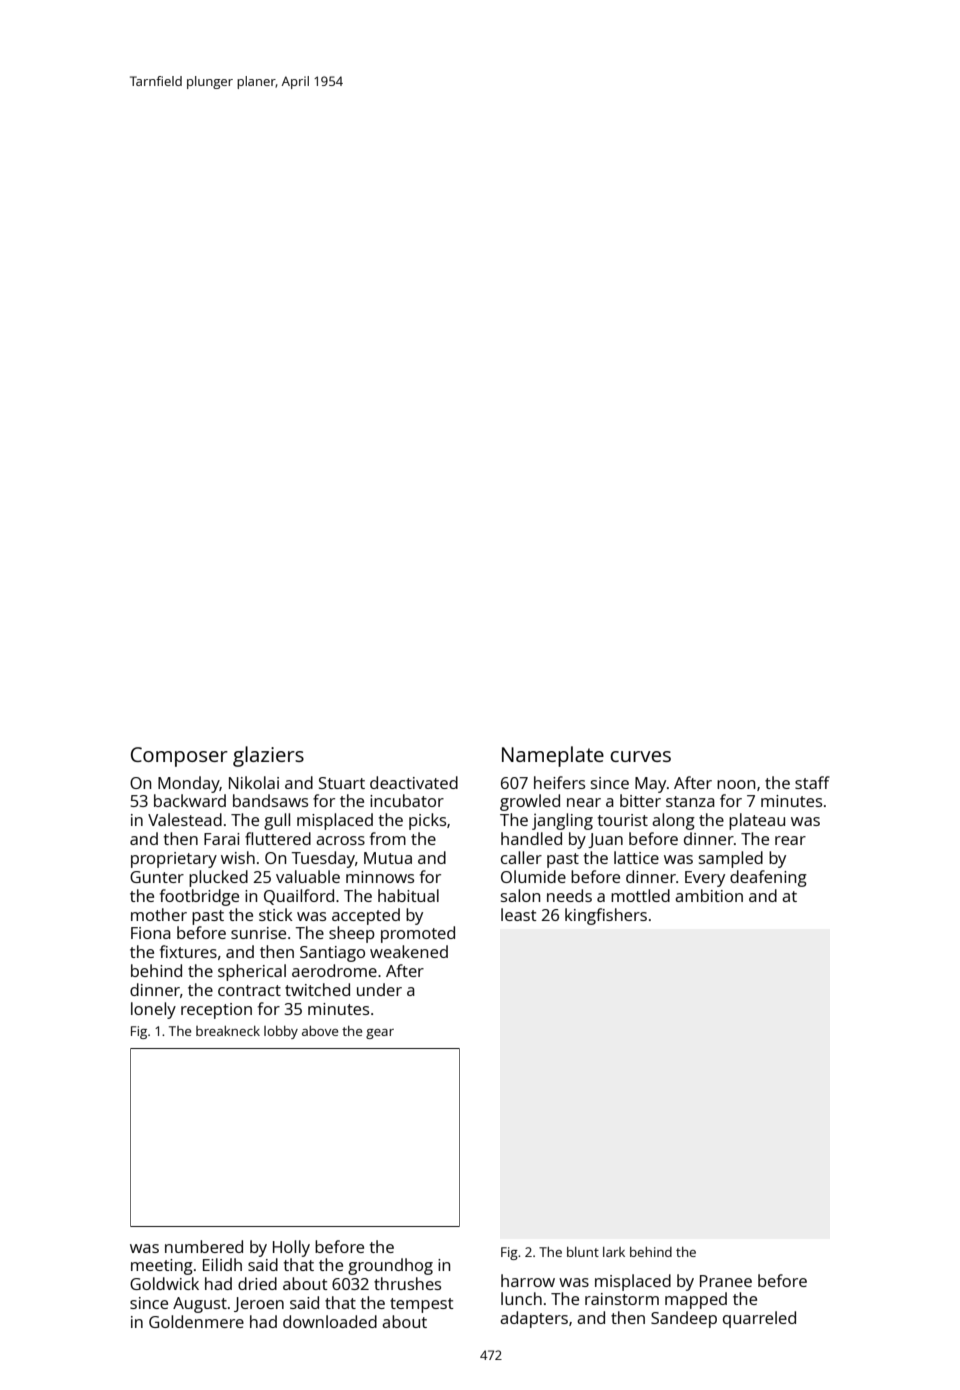 This screenshot has width=960, height=1390. I want to click on downloaded, so click(330, 1321).
